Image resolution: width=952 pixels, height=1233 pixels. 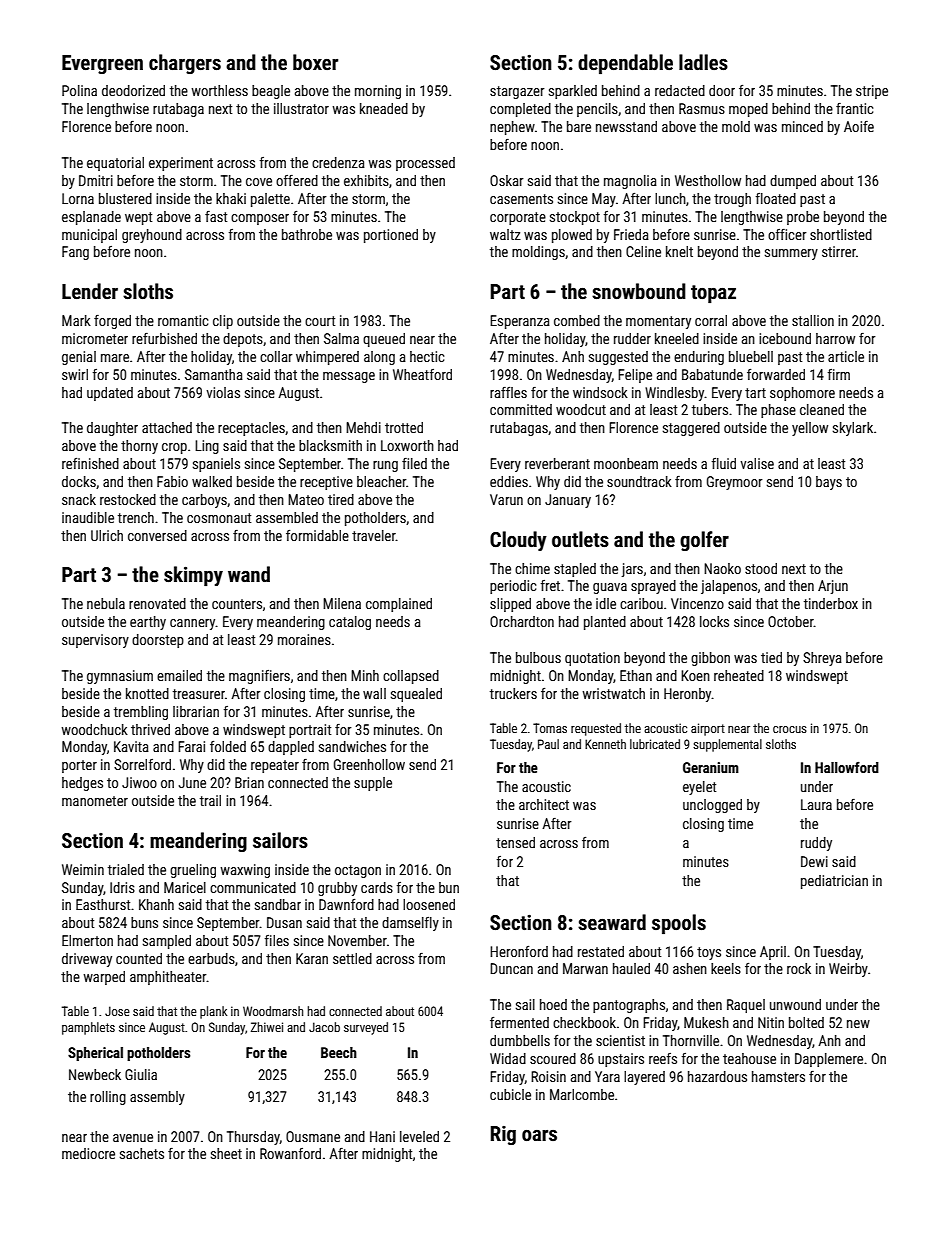 What do you see at coordinates (872, 92) in the screenshot?
I see `stripe` at bounding box center [872, 92].
